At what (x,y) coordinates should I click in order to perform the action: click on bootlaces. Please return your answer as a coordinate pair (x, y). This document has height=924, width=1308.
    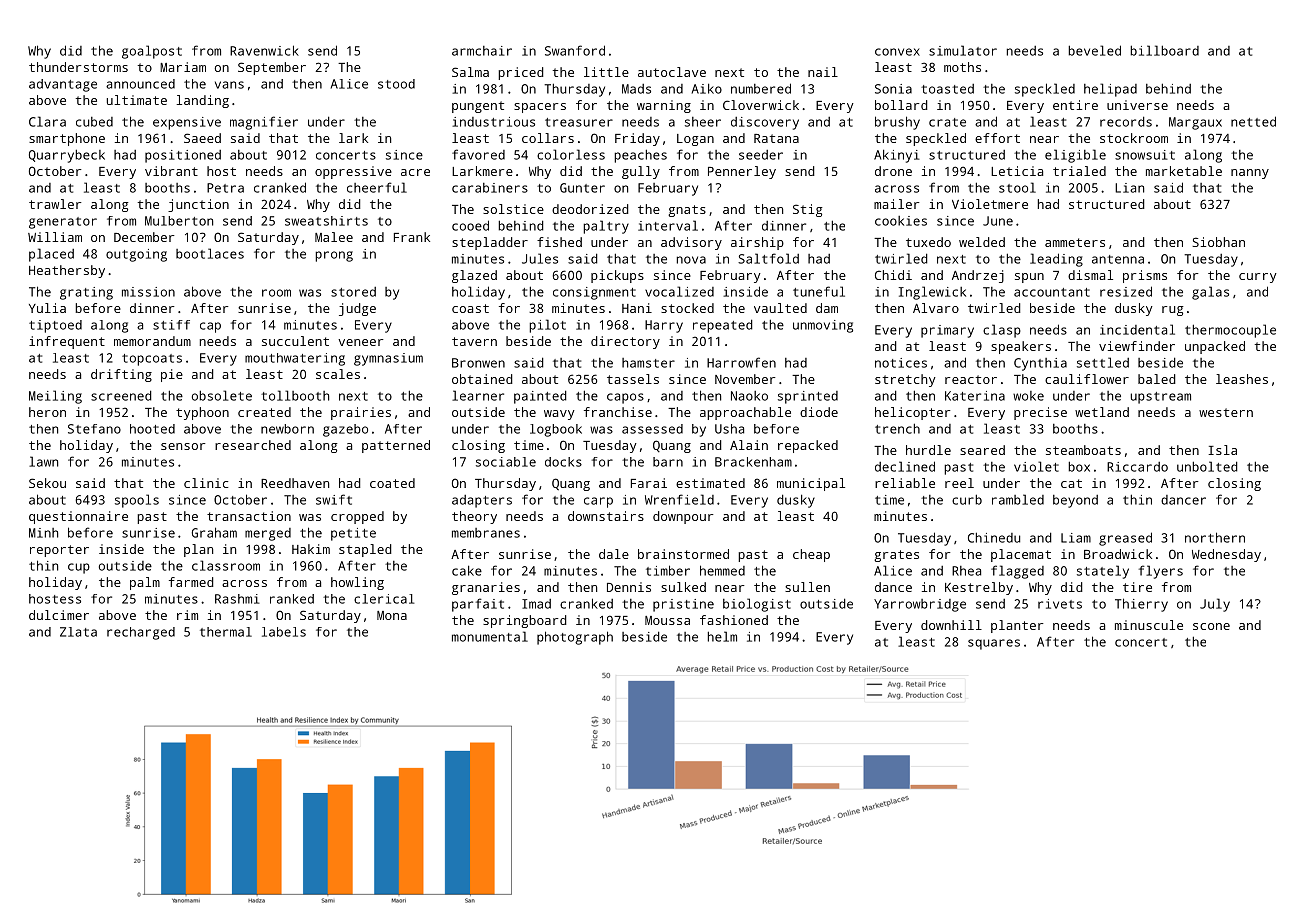
    Looking at the image, I should click on (210, 253).
